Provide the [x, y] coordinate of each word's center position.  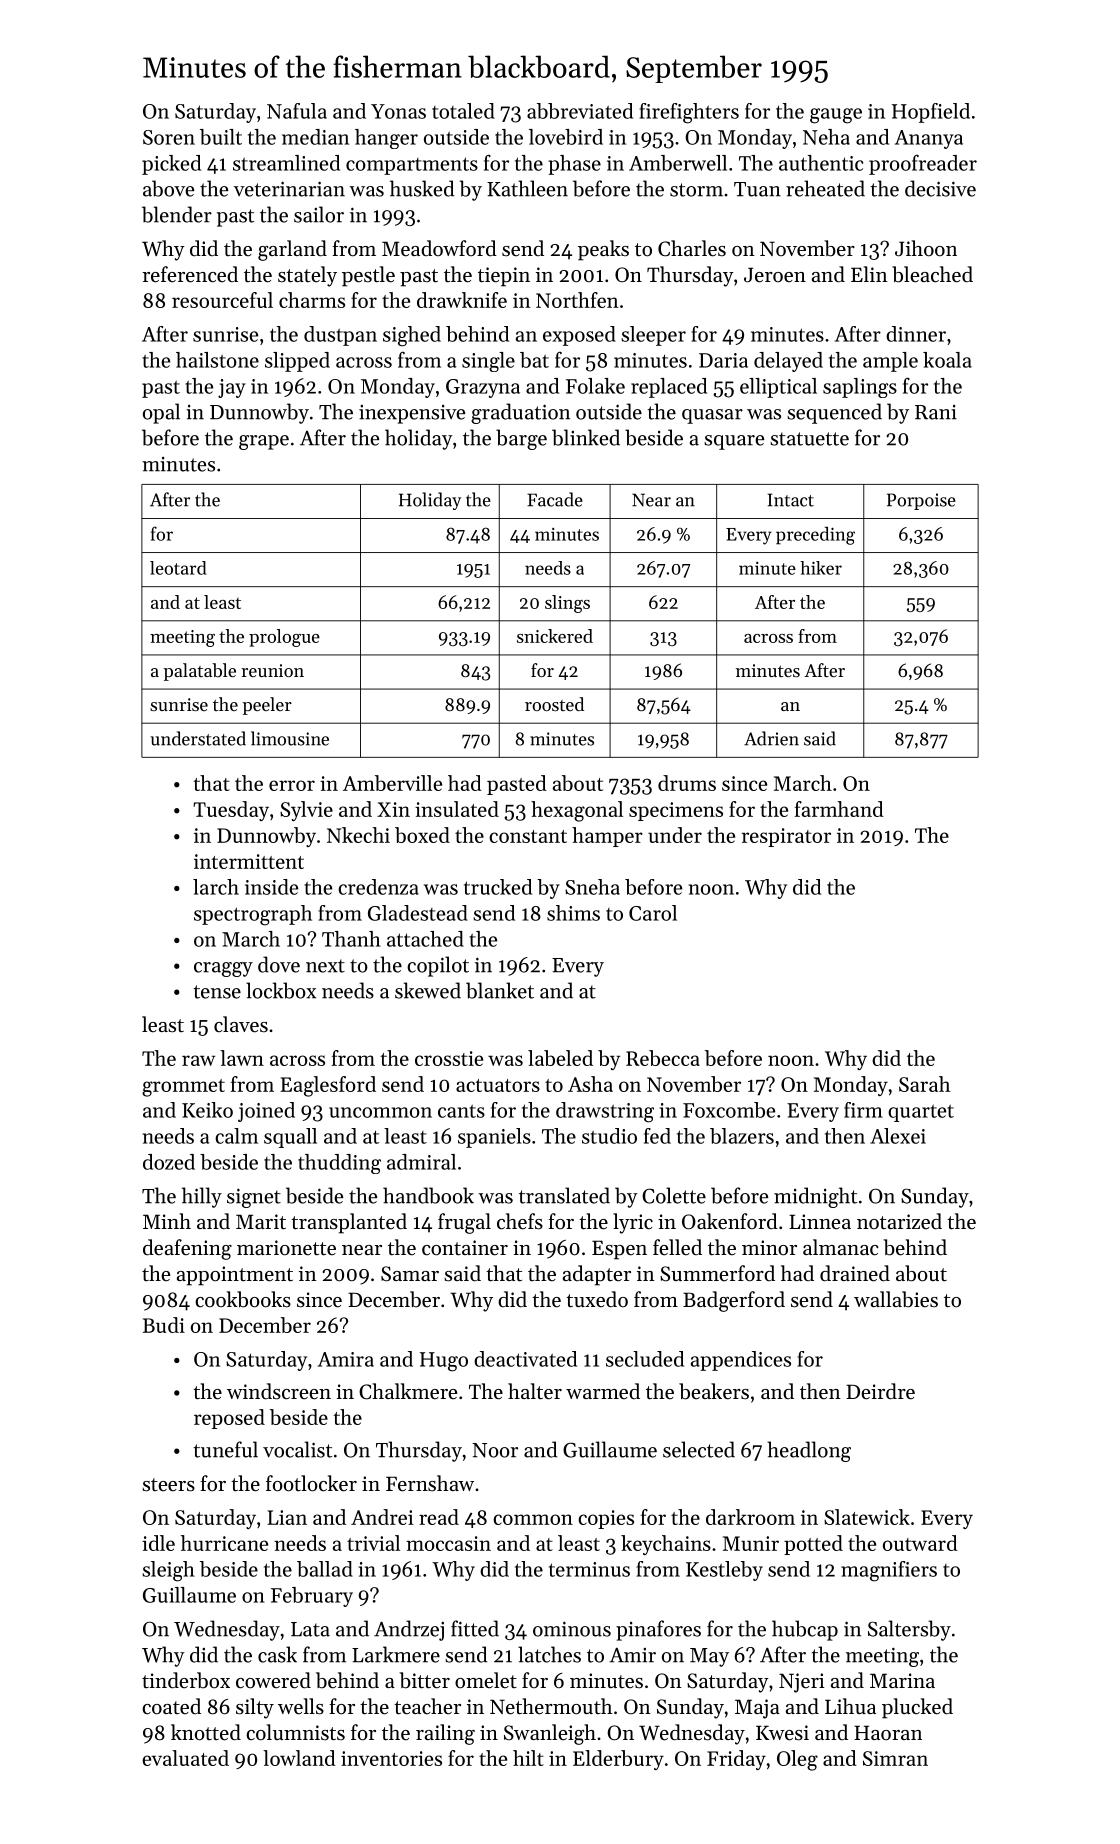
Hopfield [931, 113]
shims [573, 913]
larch [216, 887]
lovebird [566, 137]
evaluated [185, 1758]
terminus [589, 1569]
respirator [786, 837]
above [168, 188]
